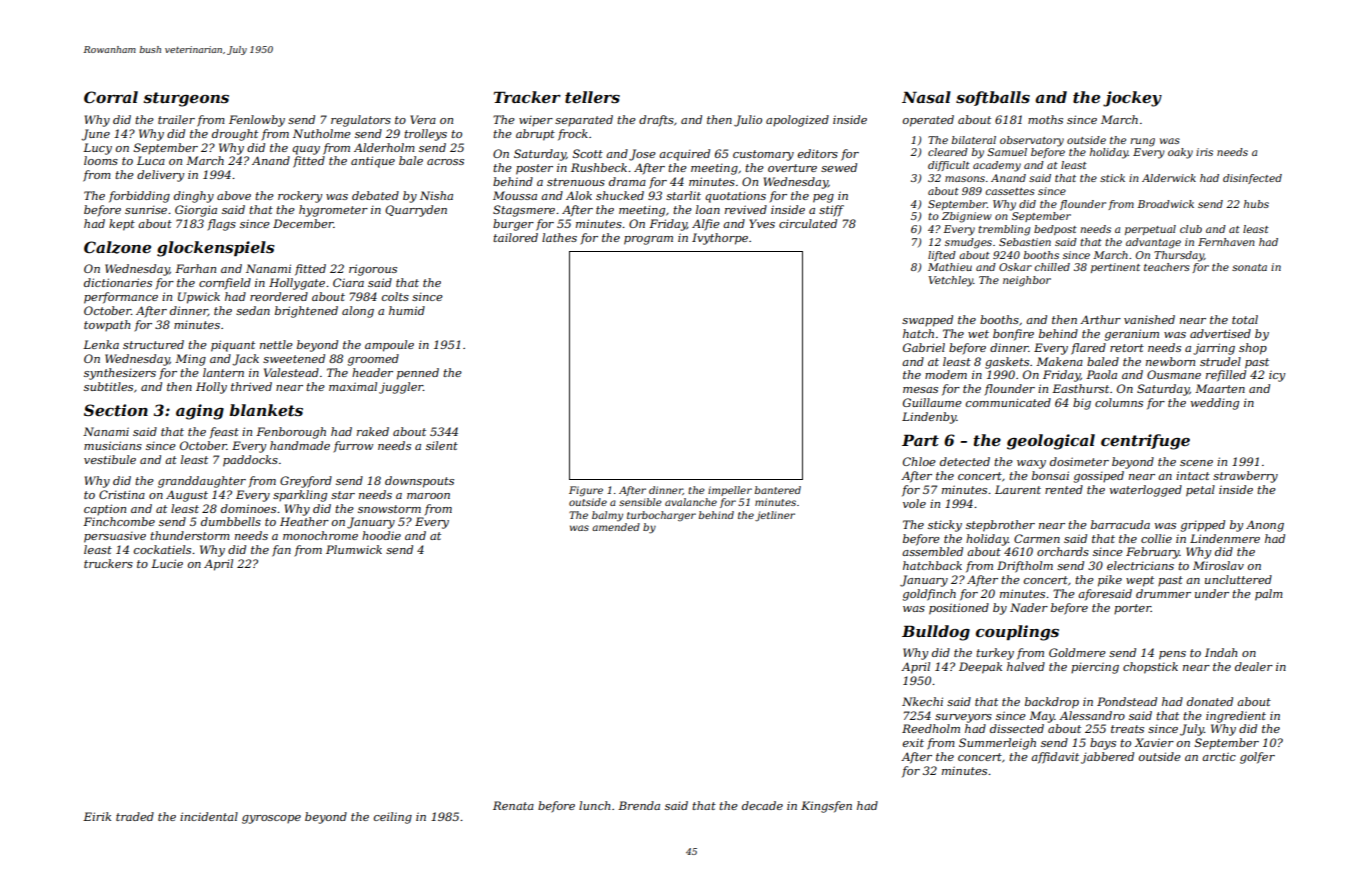 The image size is (1372, 887). Describe the element at coordinates (1215, 404) in the screenshot. I see `wedding` at that location.
